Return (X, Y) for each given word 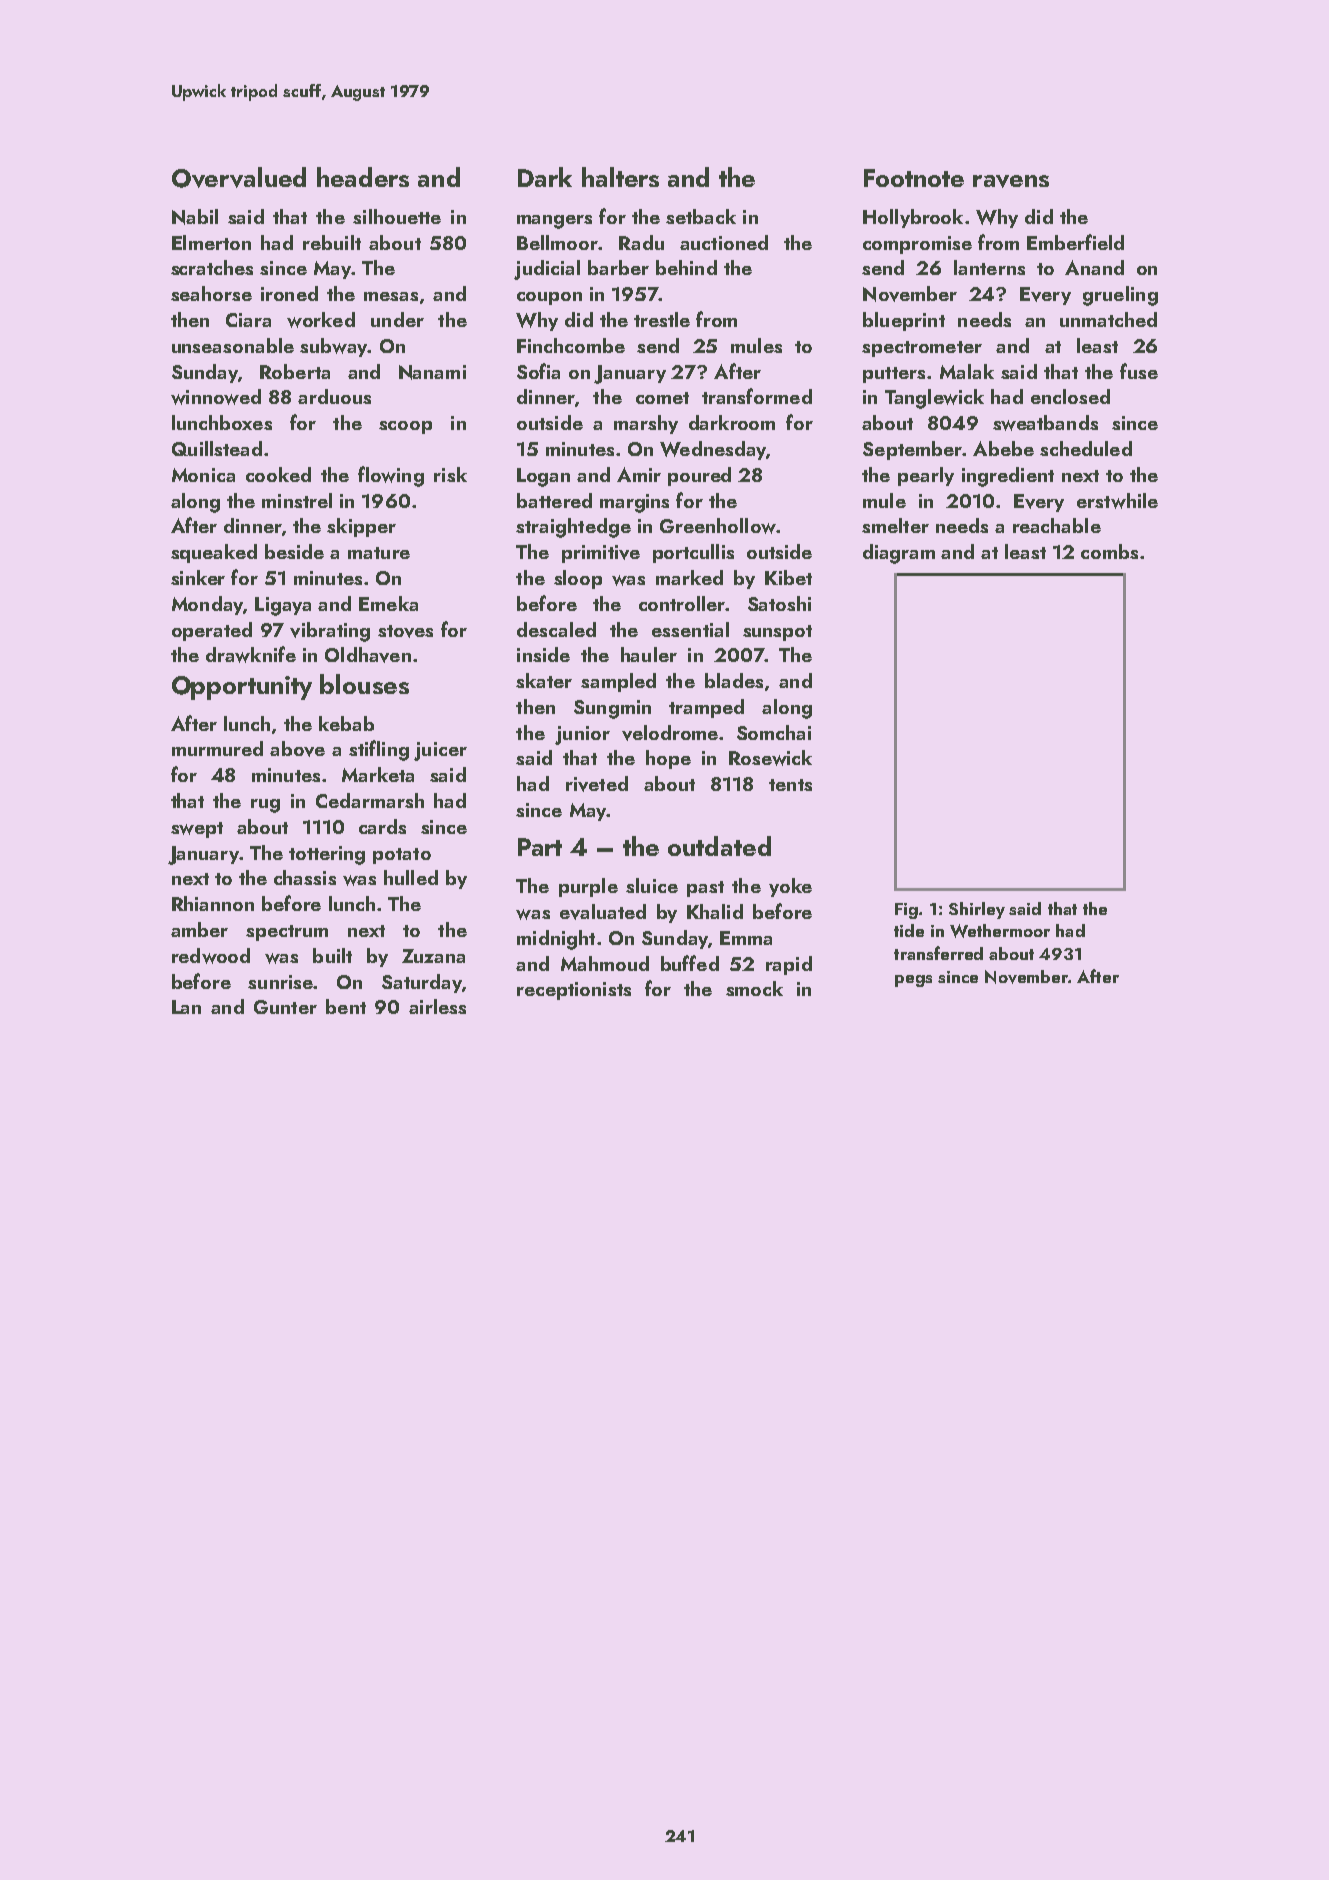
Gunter (285, 1007)
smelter (895, 525)
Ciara (248, 320)
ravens (1011, 181)
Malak (967, 371)
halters (620, 177)
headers (363, 177)
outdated (719, 846)
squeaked (214, 553)
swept (197, 830)
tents (790, 785)
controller (682, 603)
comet (662, 398)
